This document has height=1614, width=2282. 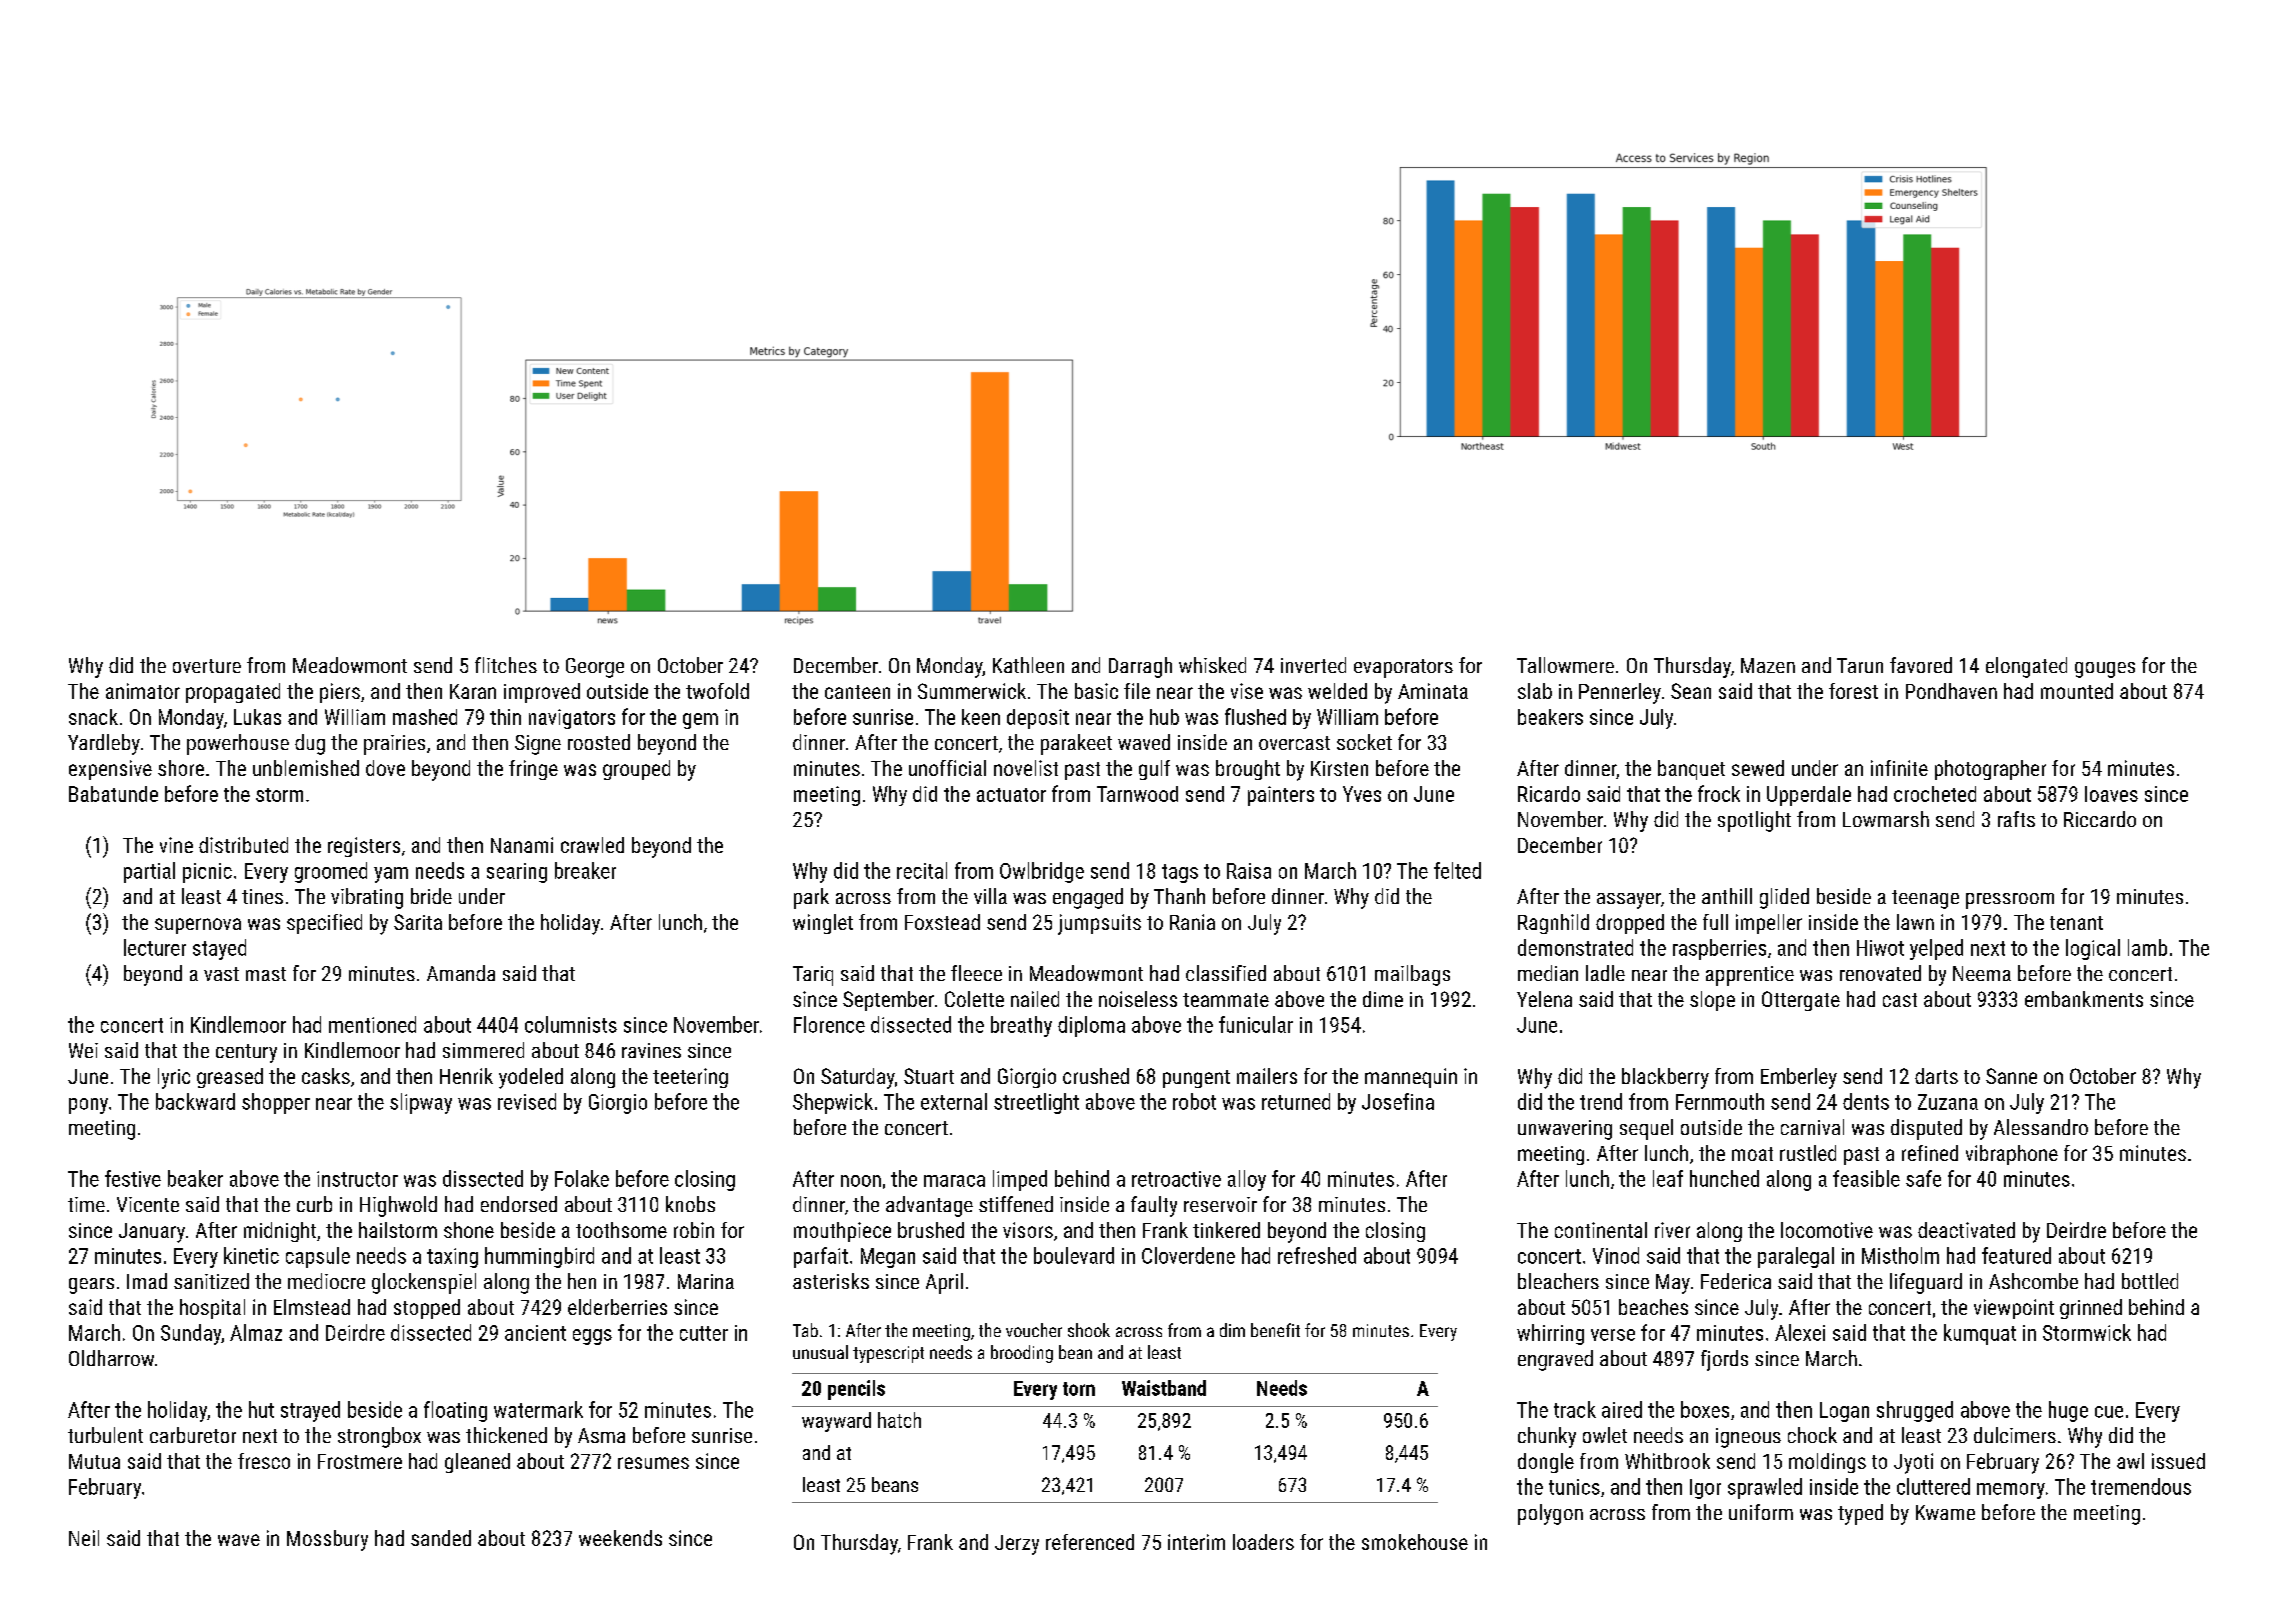 I want to click on Kathleen, so click(x=1028, y=665).
